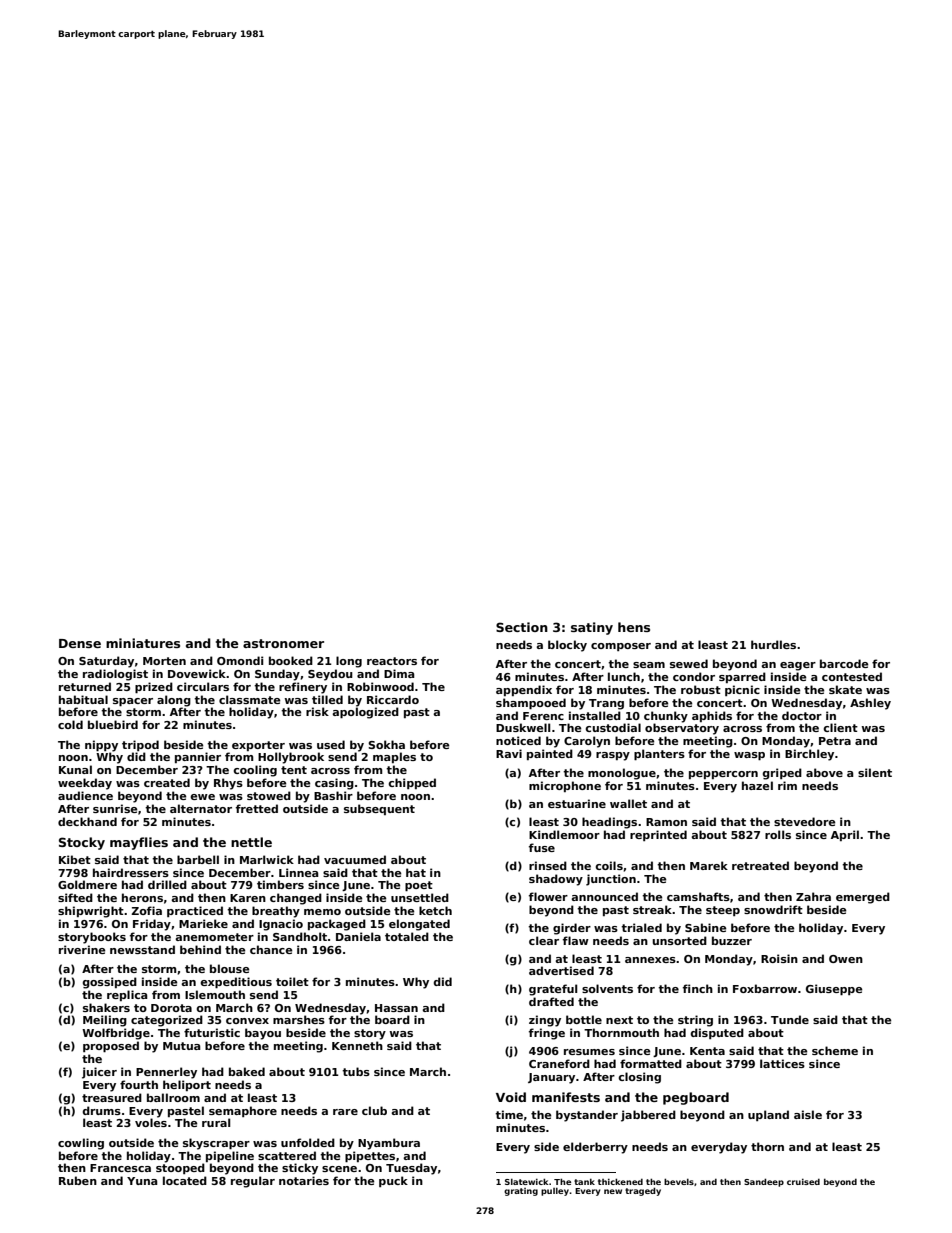 This page has height=1233, width=952. Describe the element at coordinates (283, 643) in the page. I see `astronomer` at that location.
